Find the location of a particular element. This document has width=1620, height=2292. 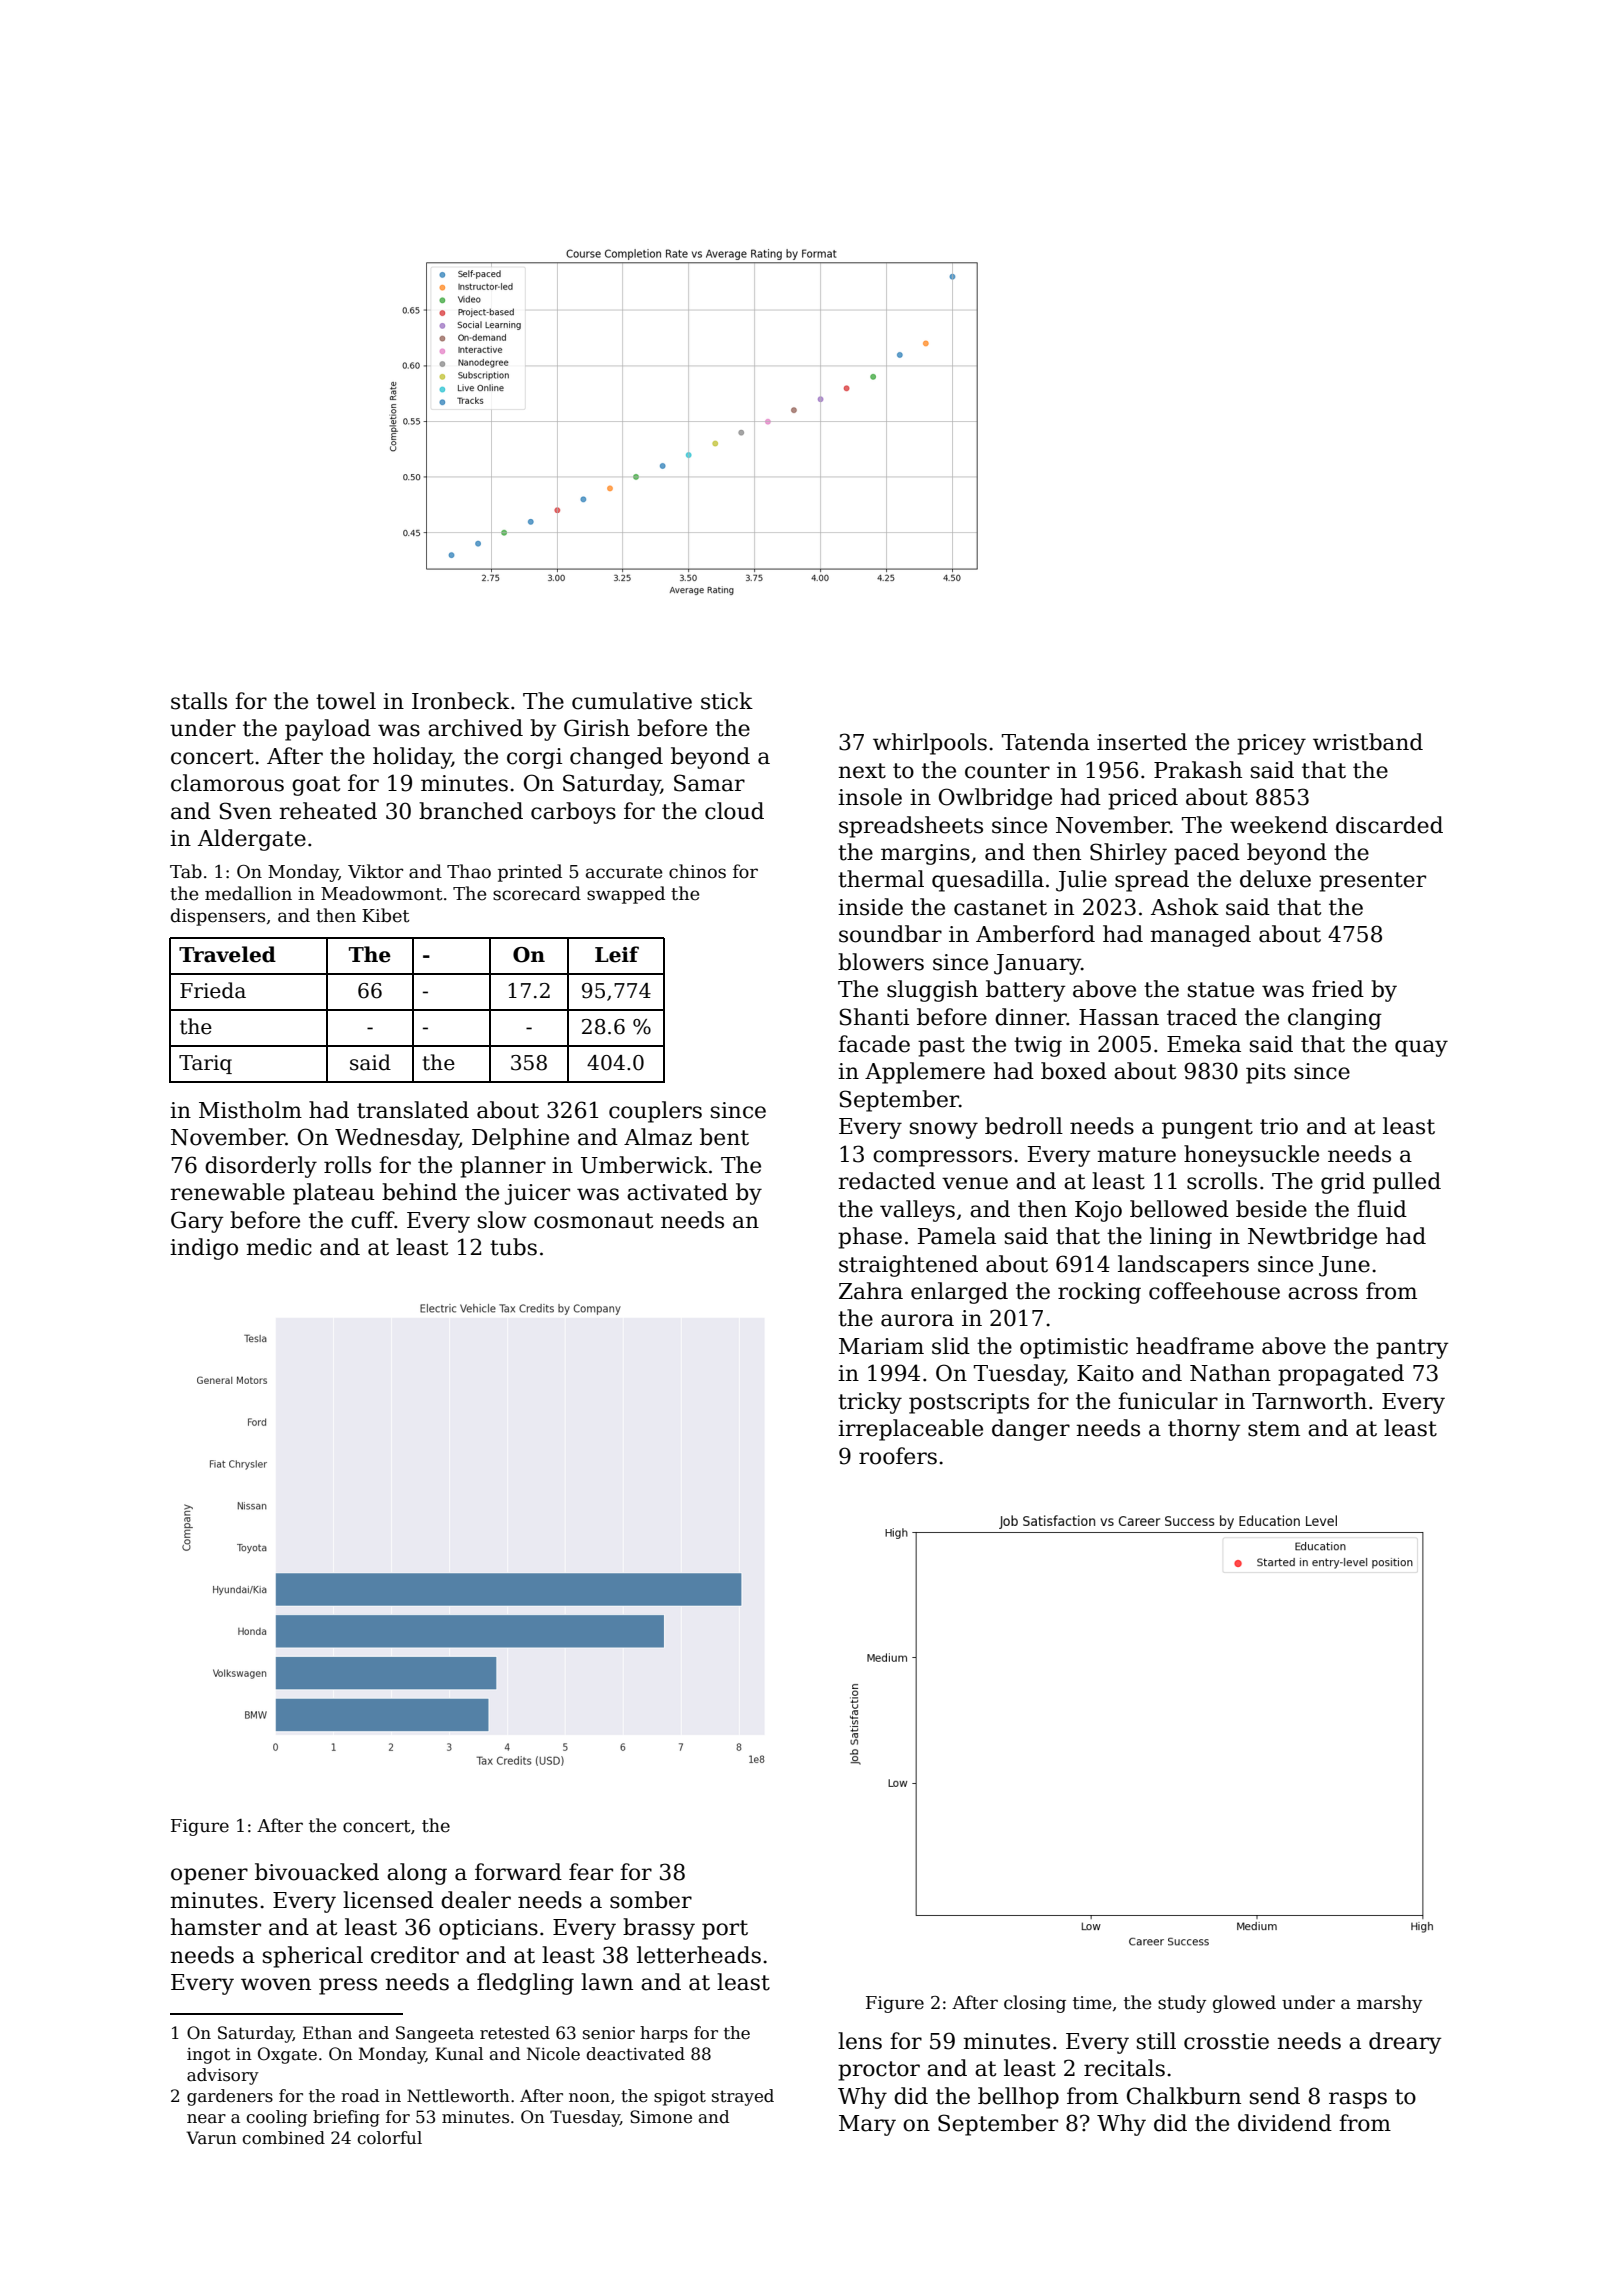

Newtbridge is located at coordinates (1312, 1238).
